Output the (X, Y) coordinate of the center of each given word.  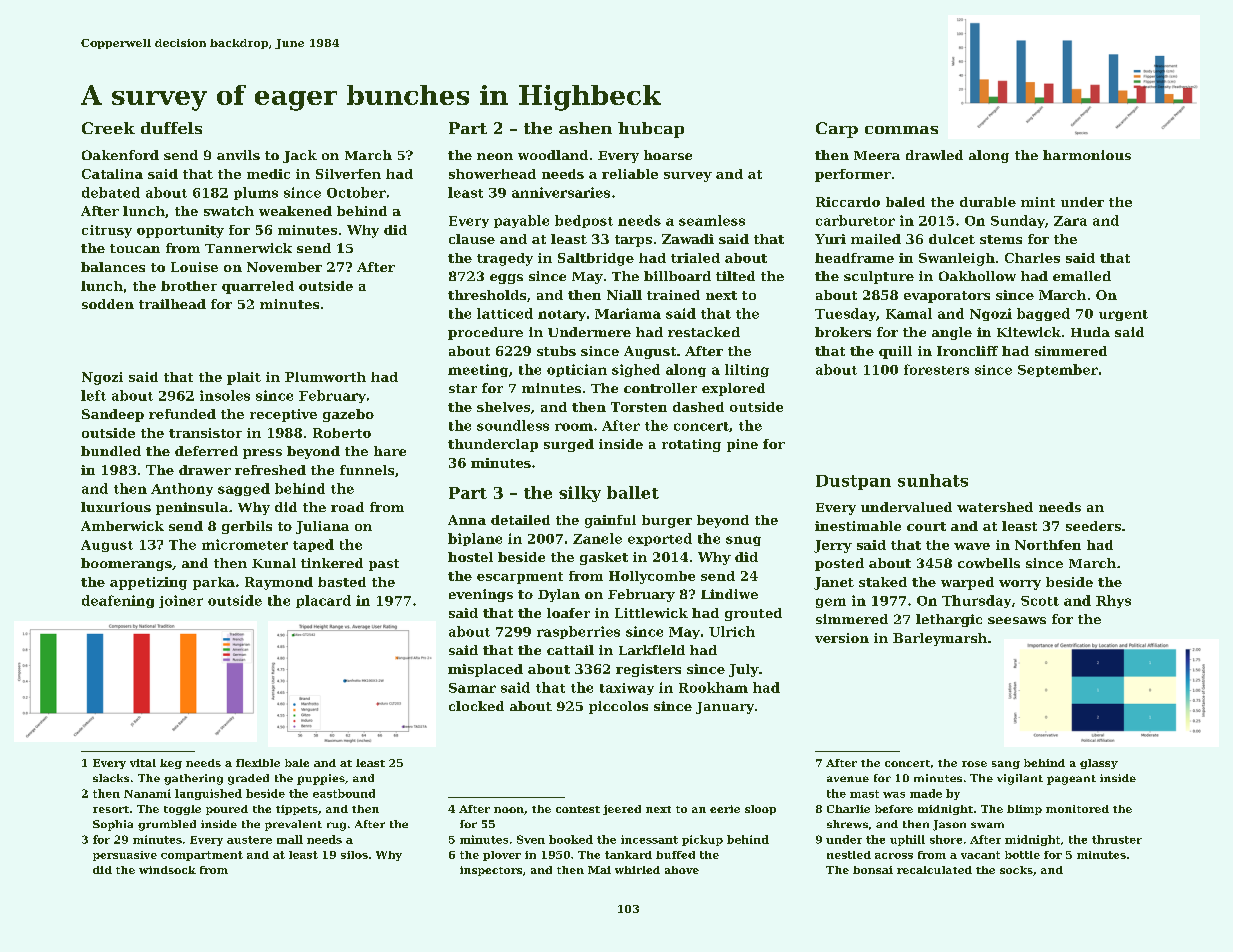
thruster (1117, 839)
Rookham (713, 687)
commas (901, 130)
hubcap (651, 130)
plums (256, 193)
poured (227, 810)
